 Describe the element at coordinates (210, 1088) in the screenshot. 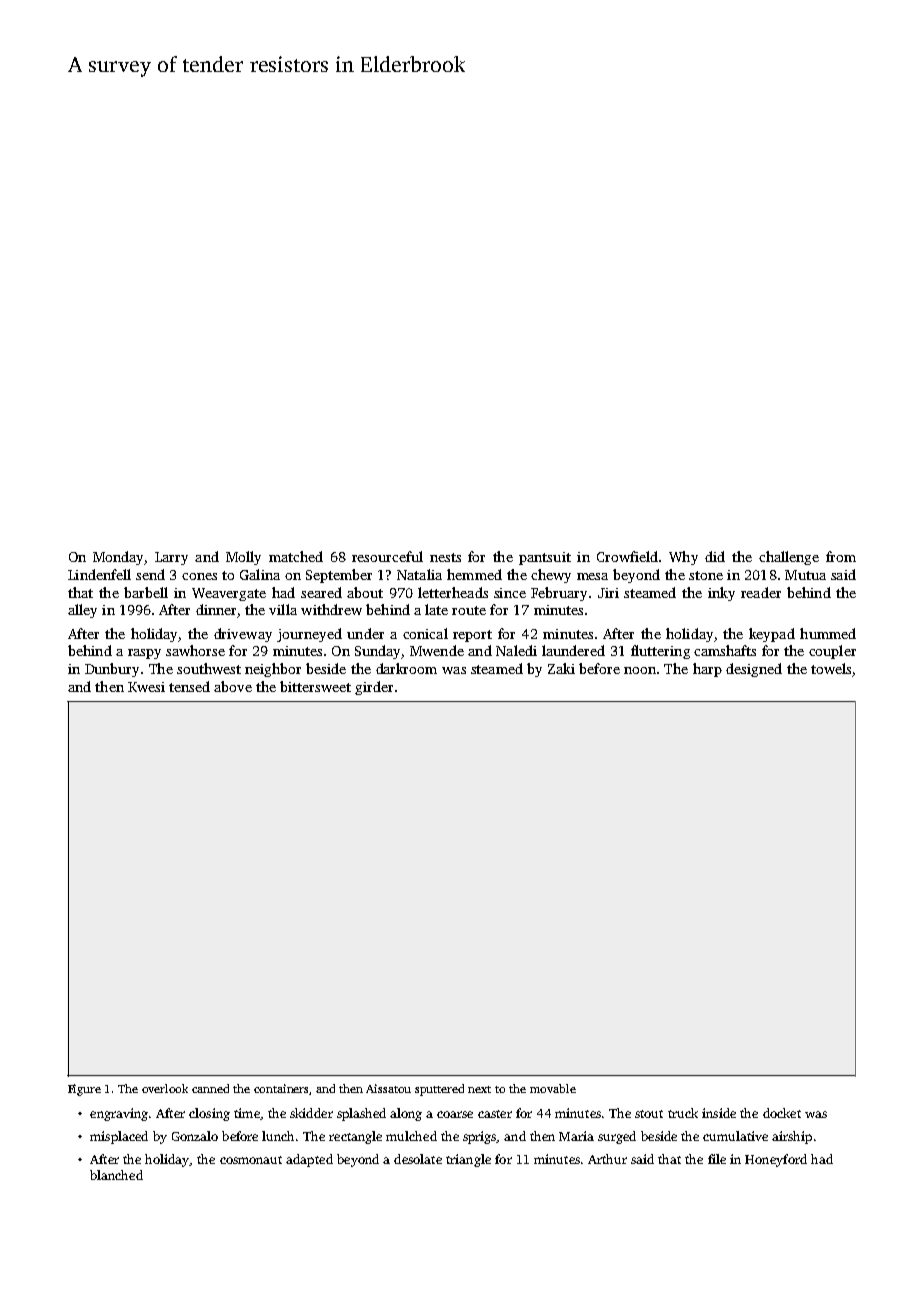

I see `canned` at that location.
